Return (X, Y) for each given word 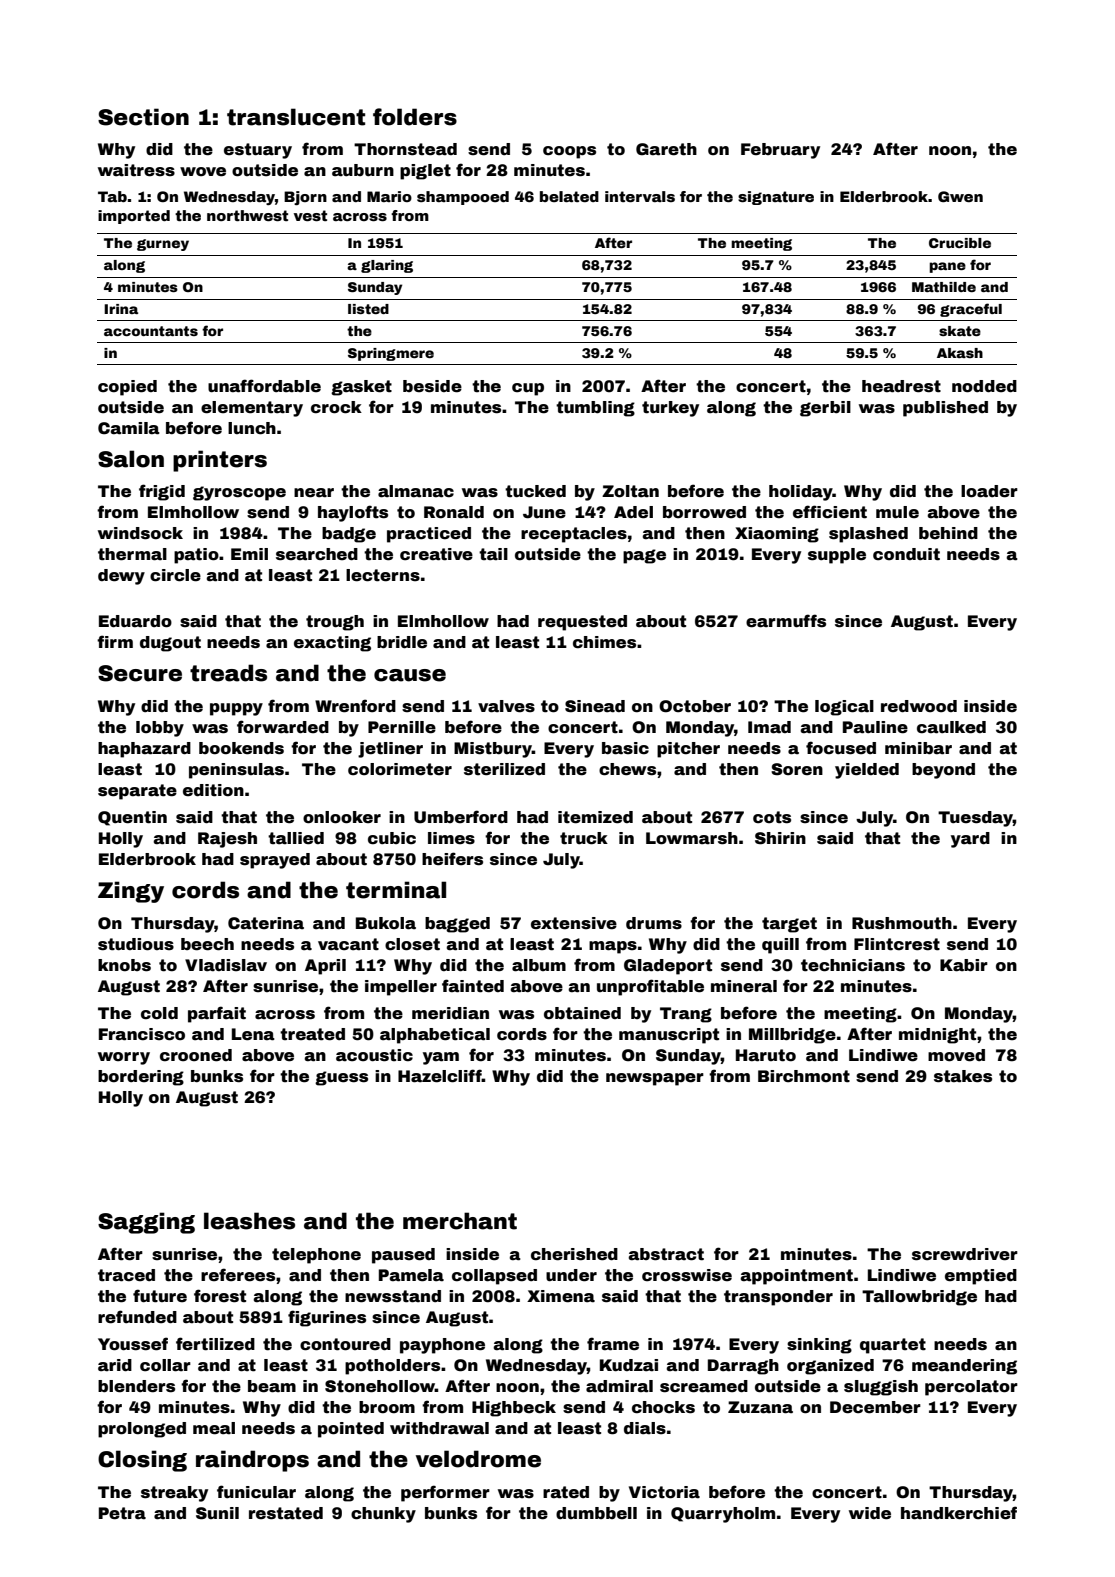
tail (493, 554)
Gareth (666, 149)
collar (165, 1365)
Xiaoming (777, 535)
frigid (162, 492)
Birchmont (804, 1076)
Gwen (960, 196)
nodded (984, 386)
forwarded (283, 727)
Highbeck (514, 1409)
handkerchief (959, 1513)
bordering (141, 1078)
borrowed (704, 512)
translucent (296, 117)
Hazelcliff (440, 1076)
